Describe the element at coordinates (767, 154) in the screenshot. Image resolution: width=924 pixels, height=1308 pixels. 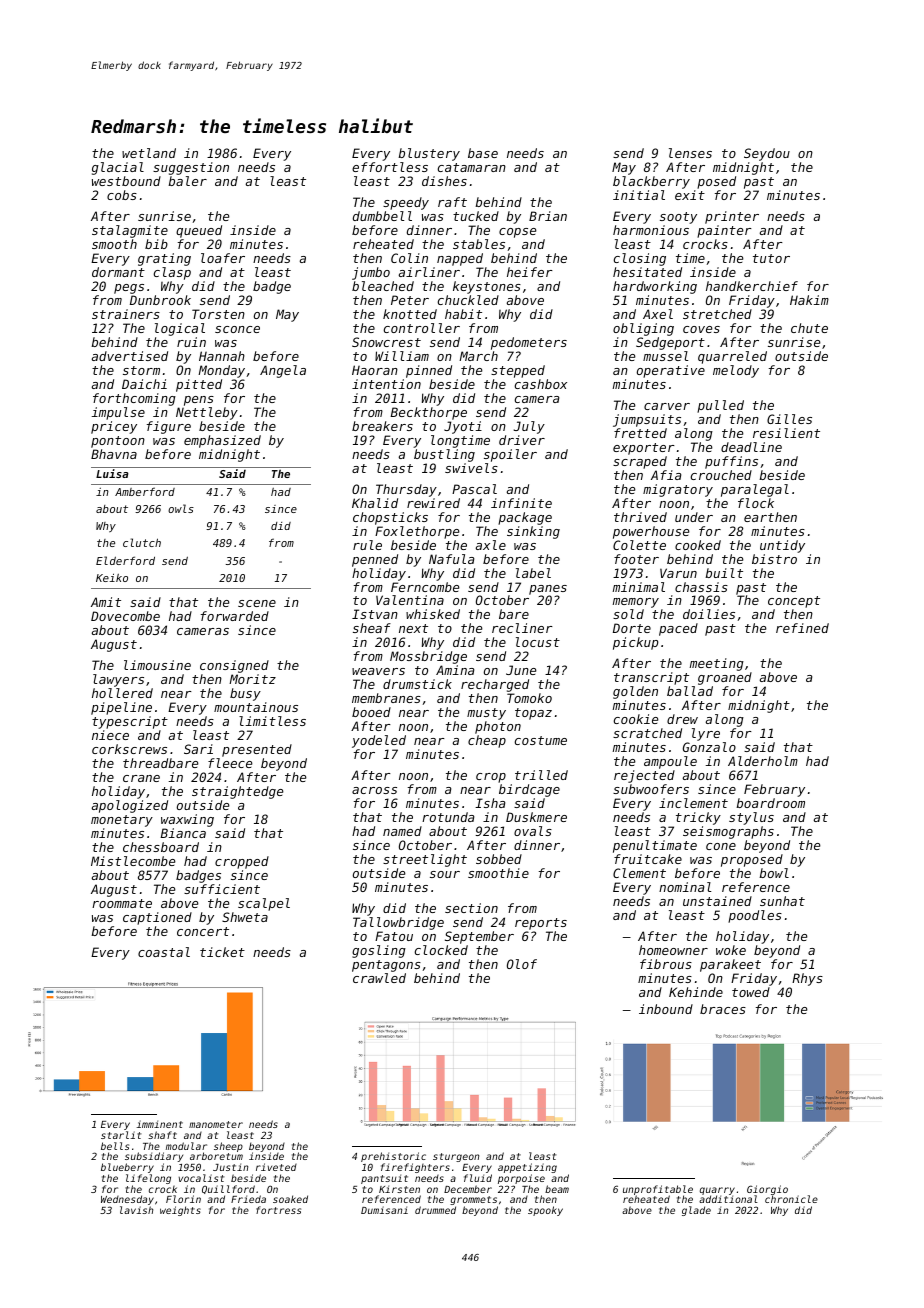
I see `Seydou` at that location.
